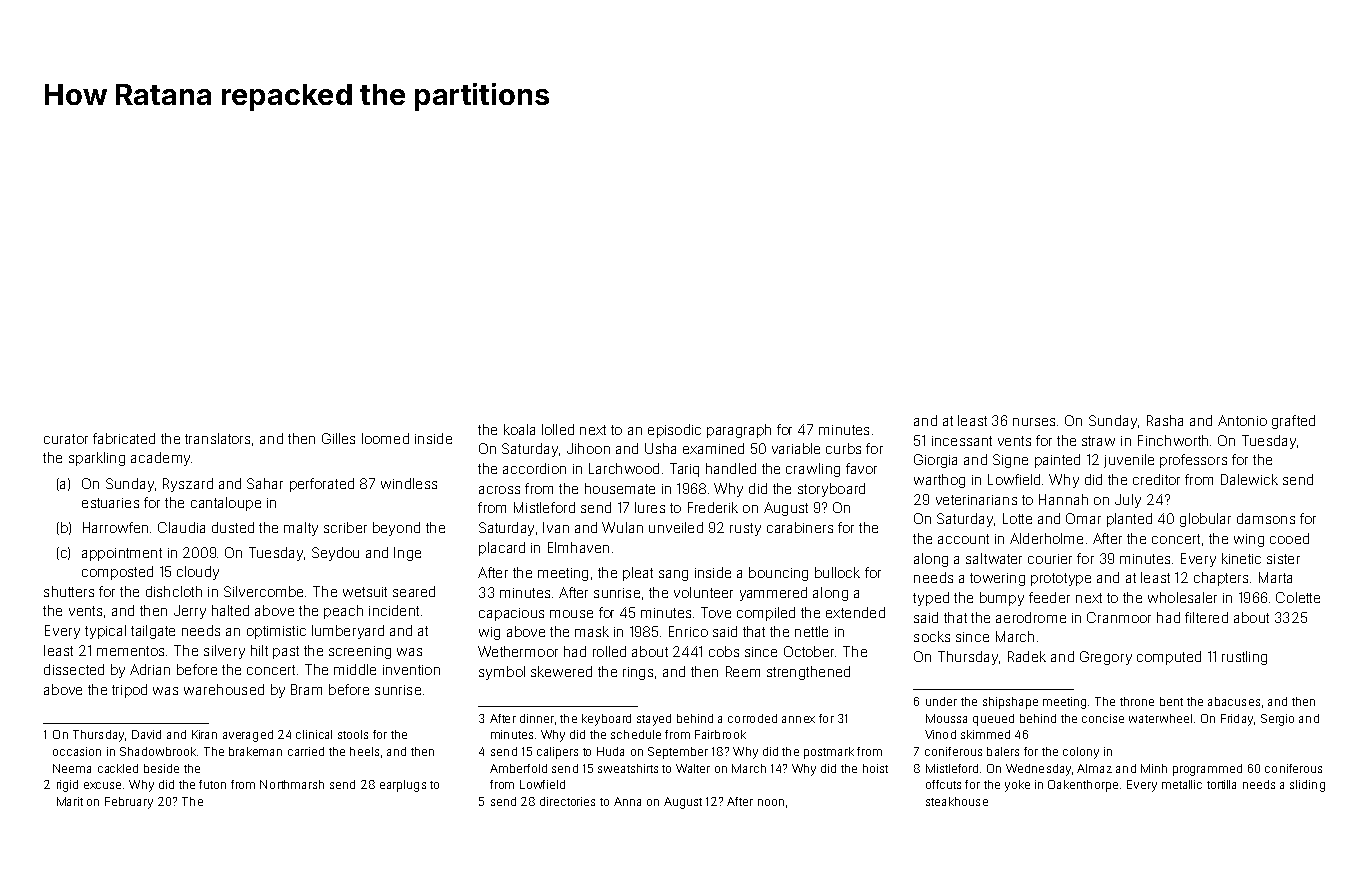 The width and height of the screenshot is (1372, 887). I want to click on February, so click(129, 803).
